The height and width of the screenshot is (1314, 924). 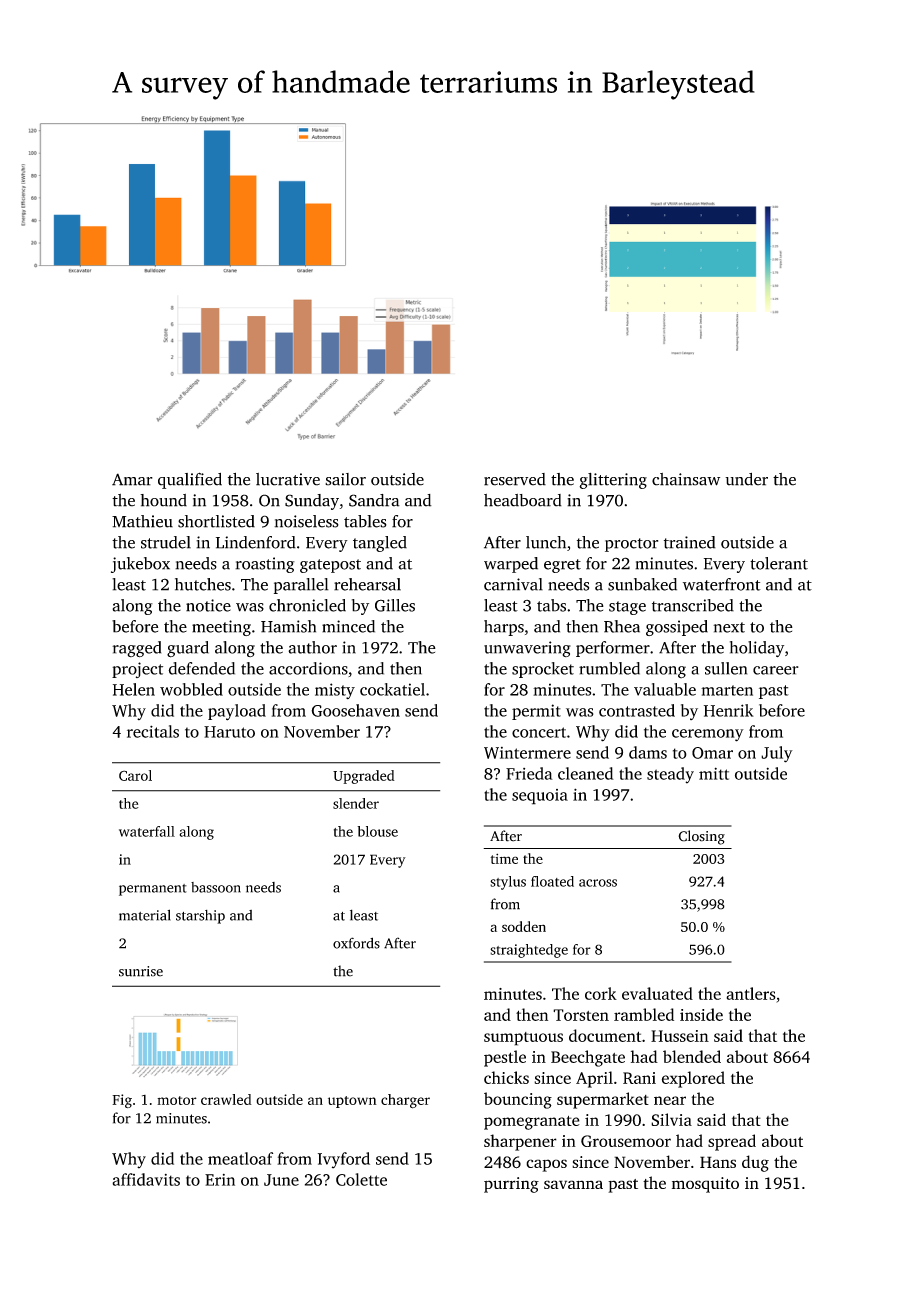 I want to click on Ivyford, so click(x=344, y=1160).
